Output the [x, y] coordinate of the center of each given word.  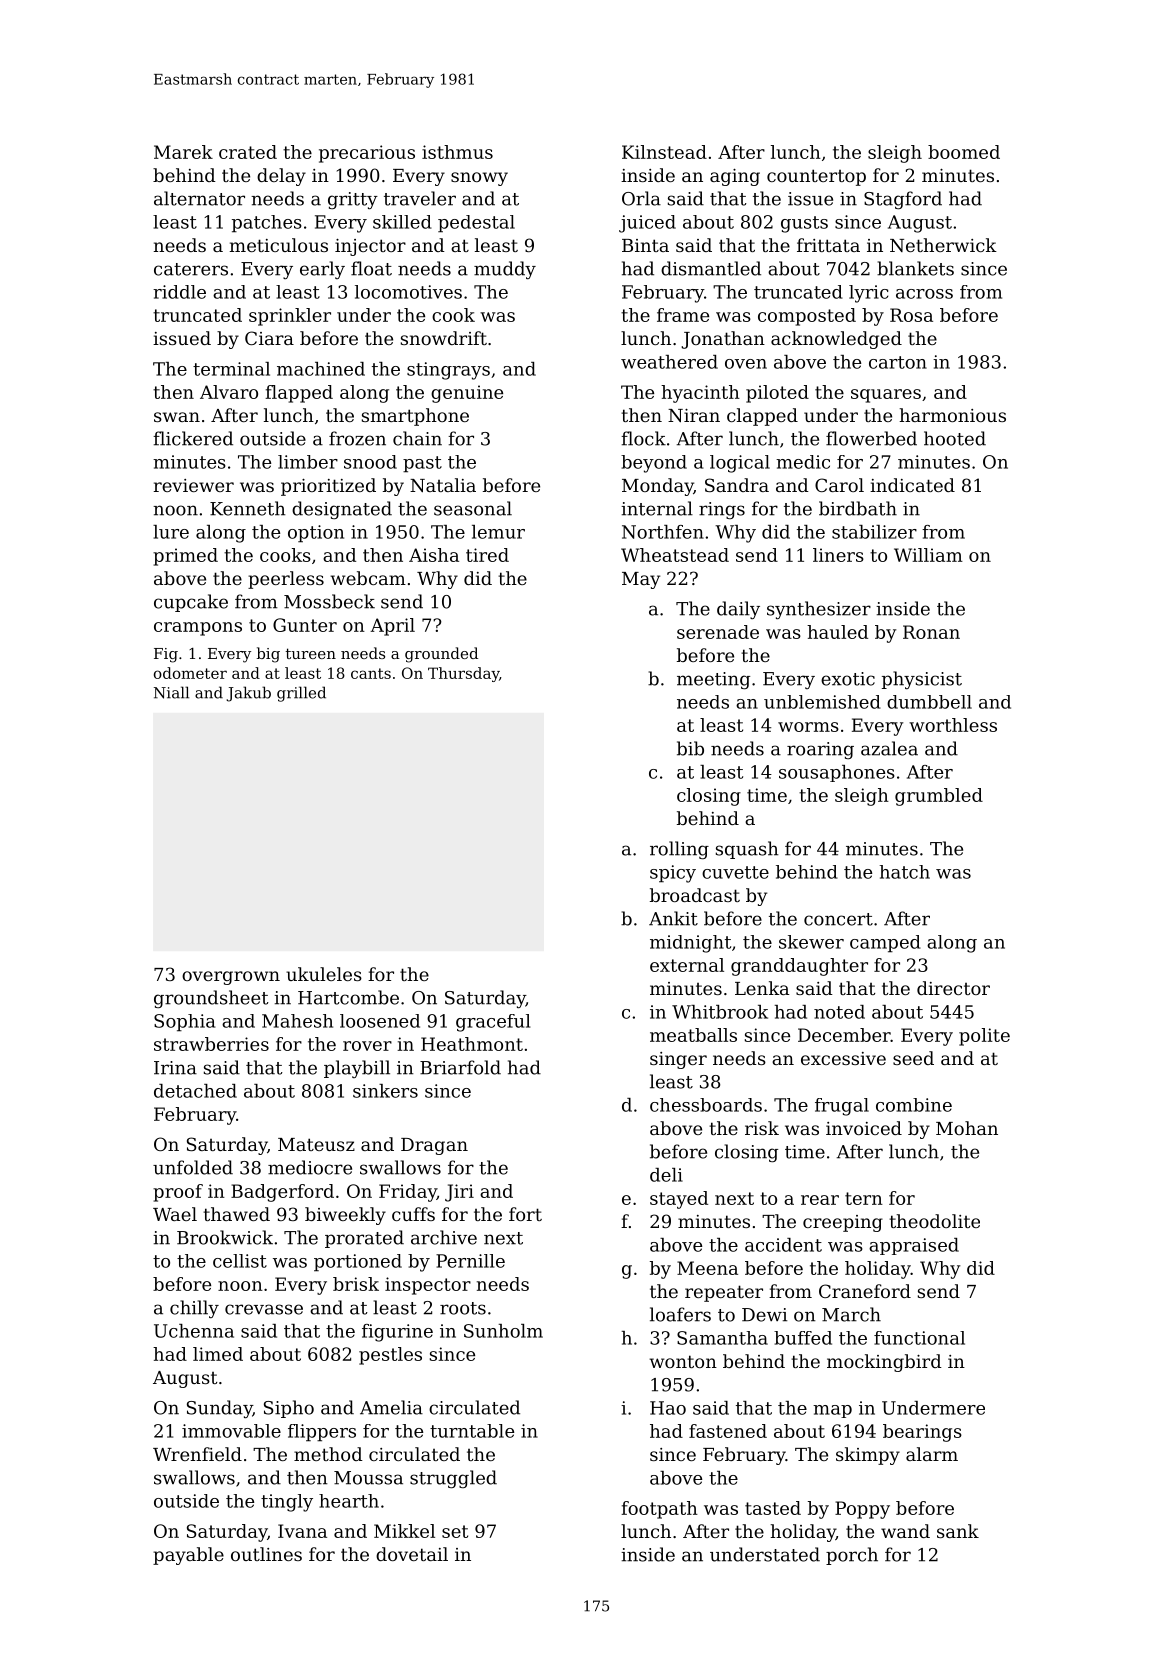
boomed [964, 152]
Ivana [302, 1531]
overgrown [231, 978]
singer [678, 1060]
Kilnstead [664, 152]
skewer [811, 942]
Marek [183, 152]
